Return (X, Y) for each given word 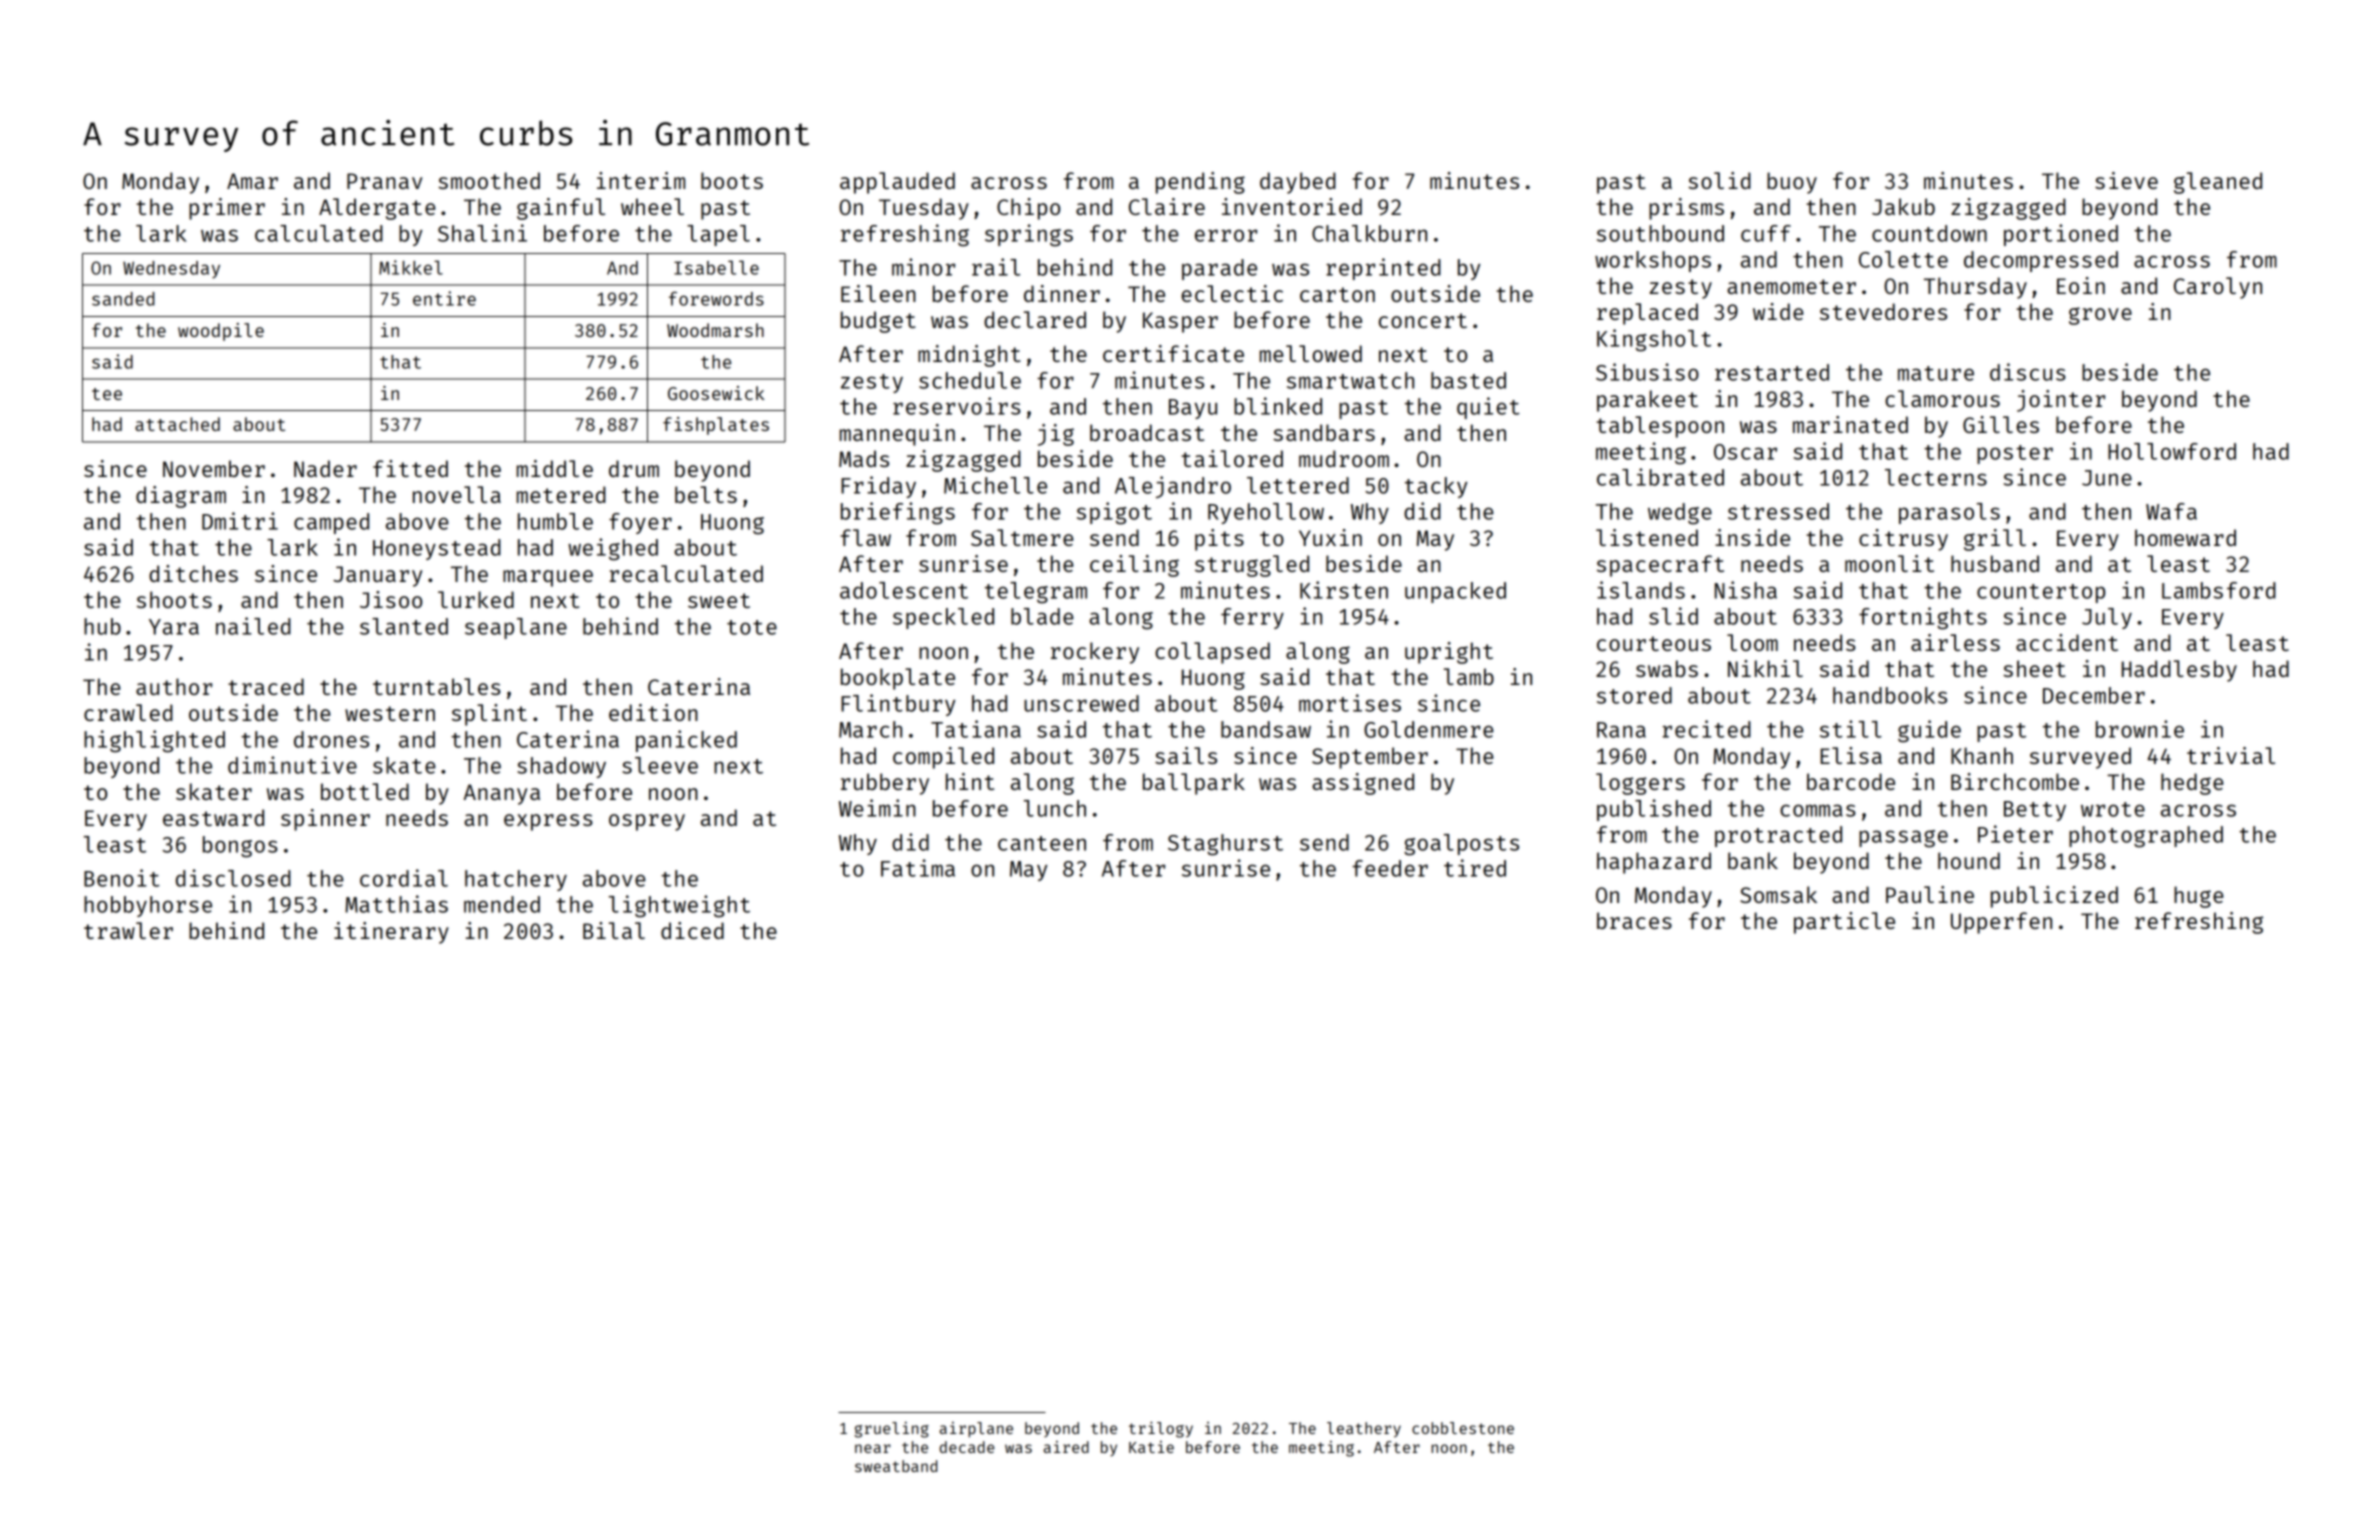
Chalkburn (1369, 233)
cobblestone (1463, 1428)
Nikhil (1765, 668)
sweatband (896, 1466)
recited (1707, 729)
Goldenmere (1429, 729)
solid (1719, 180)
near (873, 1448)
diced (692, 930)
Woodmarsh (715, 330)
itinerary (391, 933)
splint (489, 715)
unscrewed (1081, 703)
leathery (1364, 1430)
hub (102, 626)
